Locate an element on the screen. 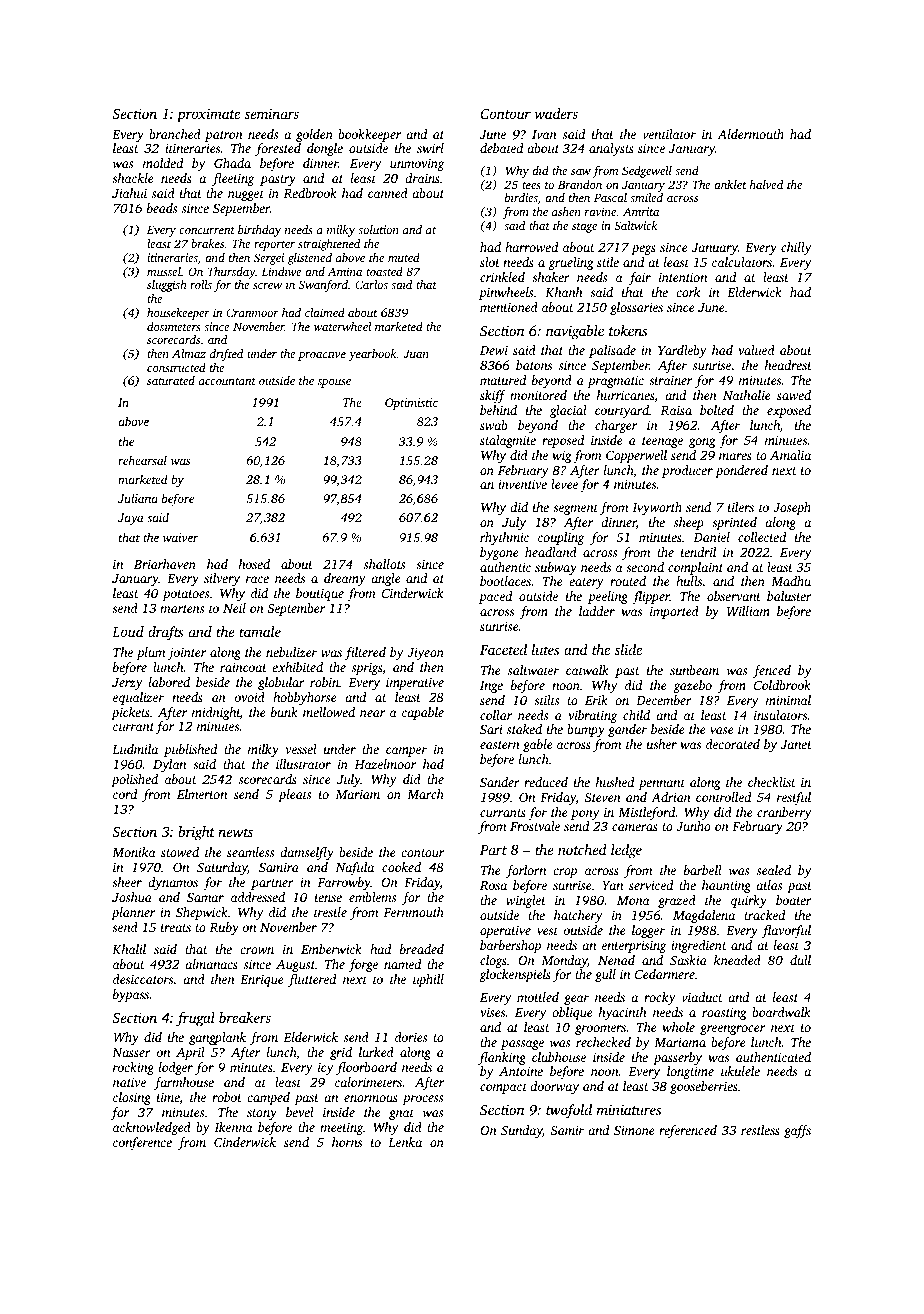 The image size is (924, 1314). sunbeam is located at coordinates (694, 670).
